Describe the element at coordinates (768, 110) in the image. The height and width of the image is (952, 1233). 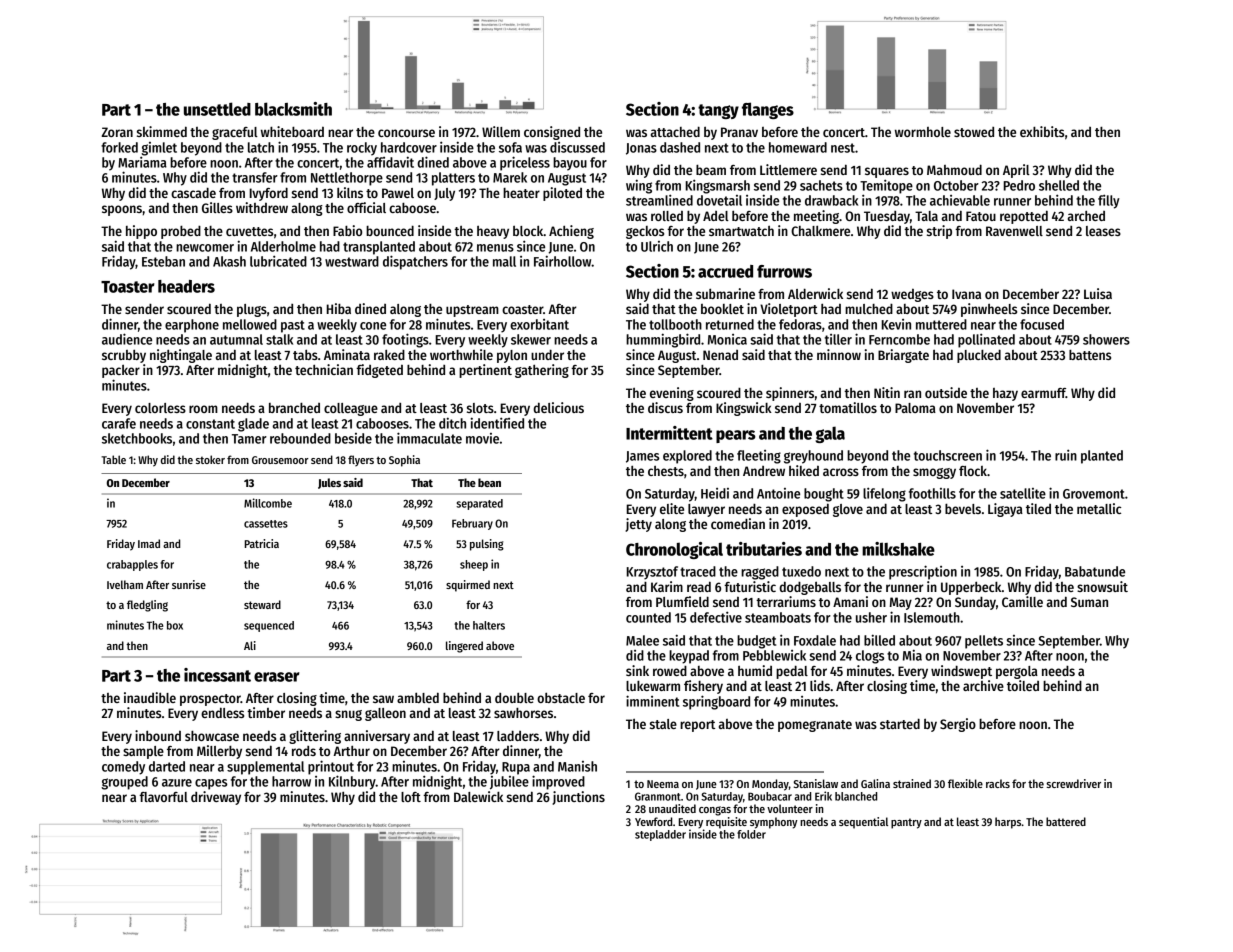
I see `flanges` at that location.
